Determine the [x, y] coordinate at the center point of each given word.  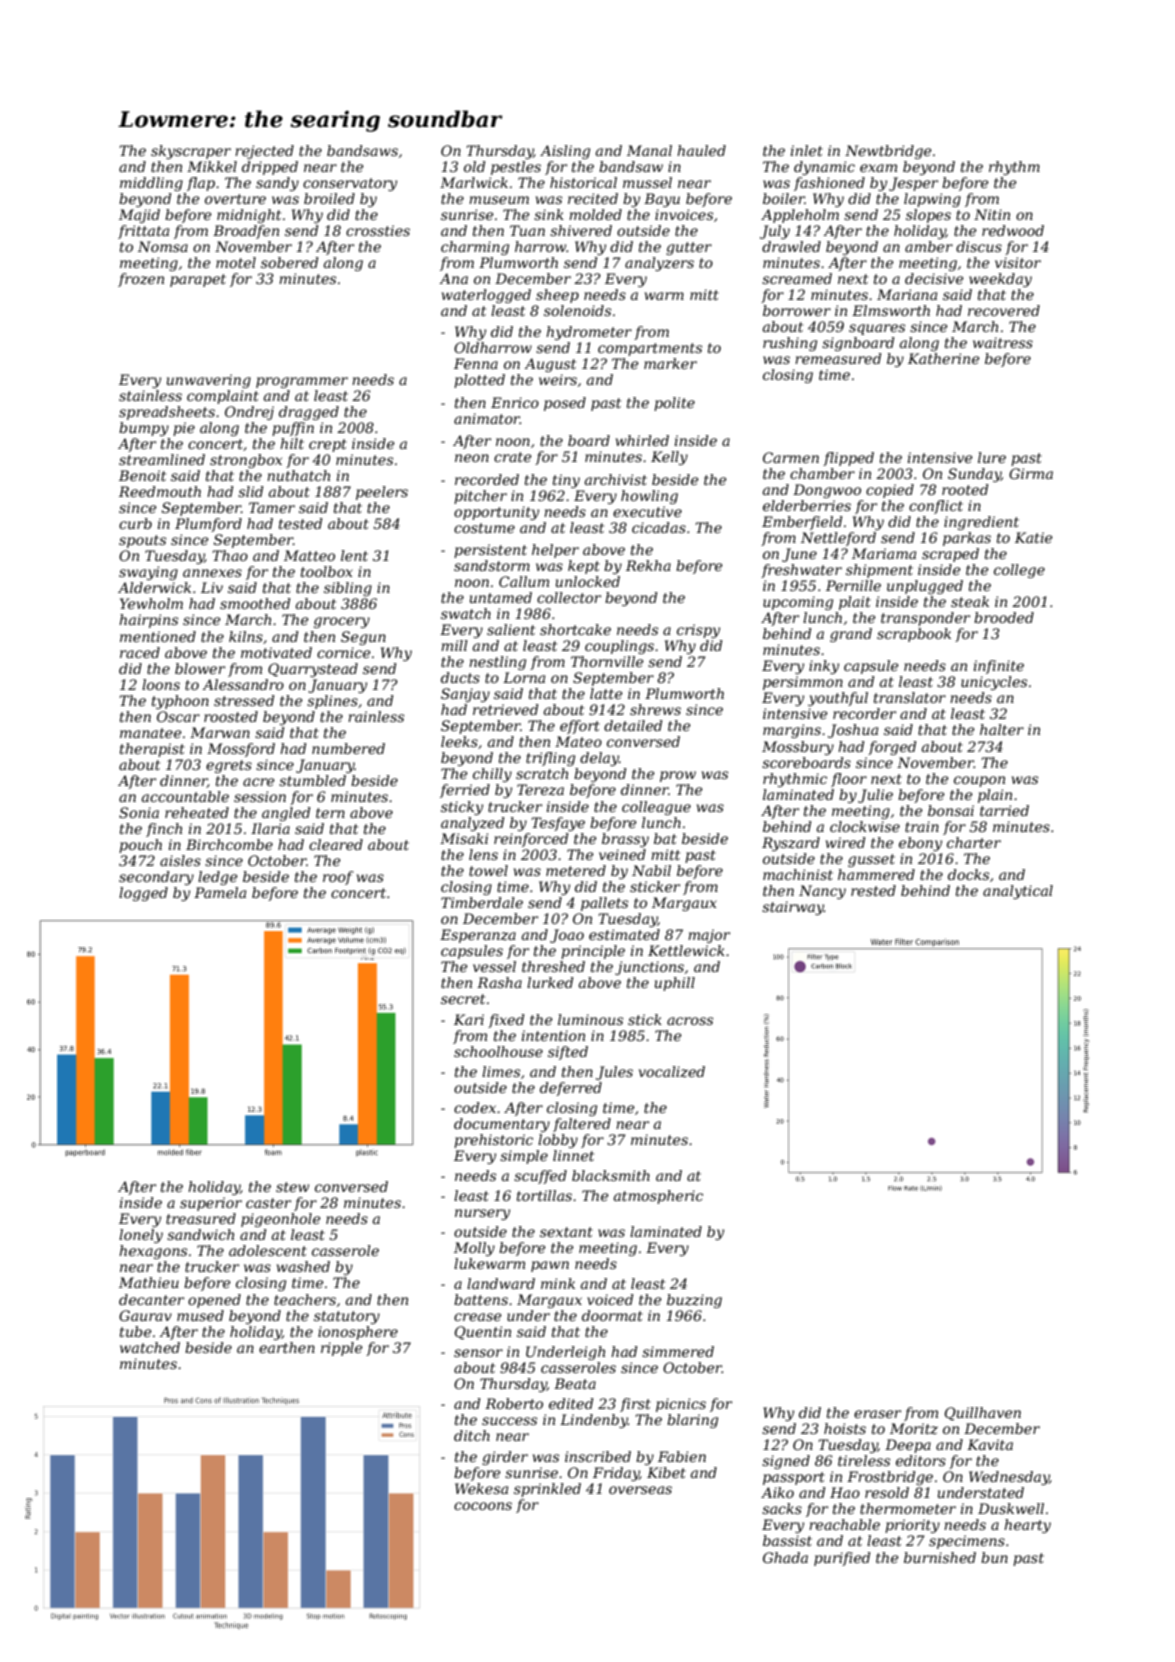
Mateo [578, 741]
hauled [701, 150]
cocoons [483, 1506]
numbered [348, 748]
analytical [1018, 892]
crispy [698, 631]
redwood [1013, 230]
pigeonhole [280, 1220]
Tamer [272, 507]
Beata [575, 1383]
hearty [1027, 1526]
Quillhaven [983, 1414]
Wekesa [481, 1488]
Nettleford [838, 539]
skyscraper [191, 152]
